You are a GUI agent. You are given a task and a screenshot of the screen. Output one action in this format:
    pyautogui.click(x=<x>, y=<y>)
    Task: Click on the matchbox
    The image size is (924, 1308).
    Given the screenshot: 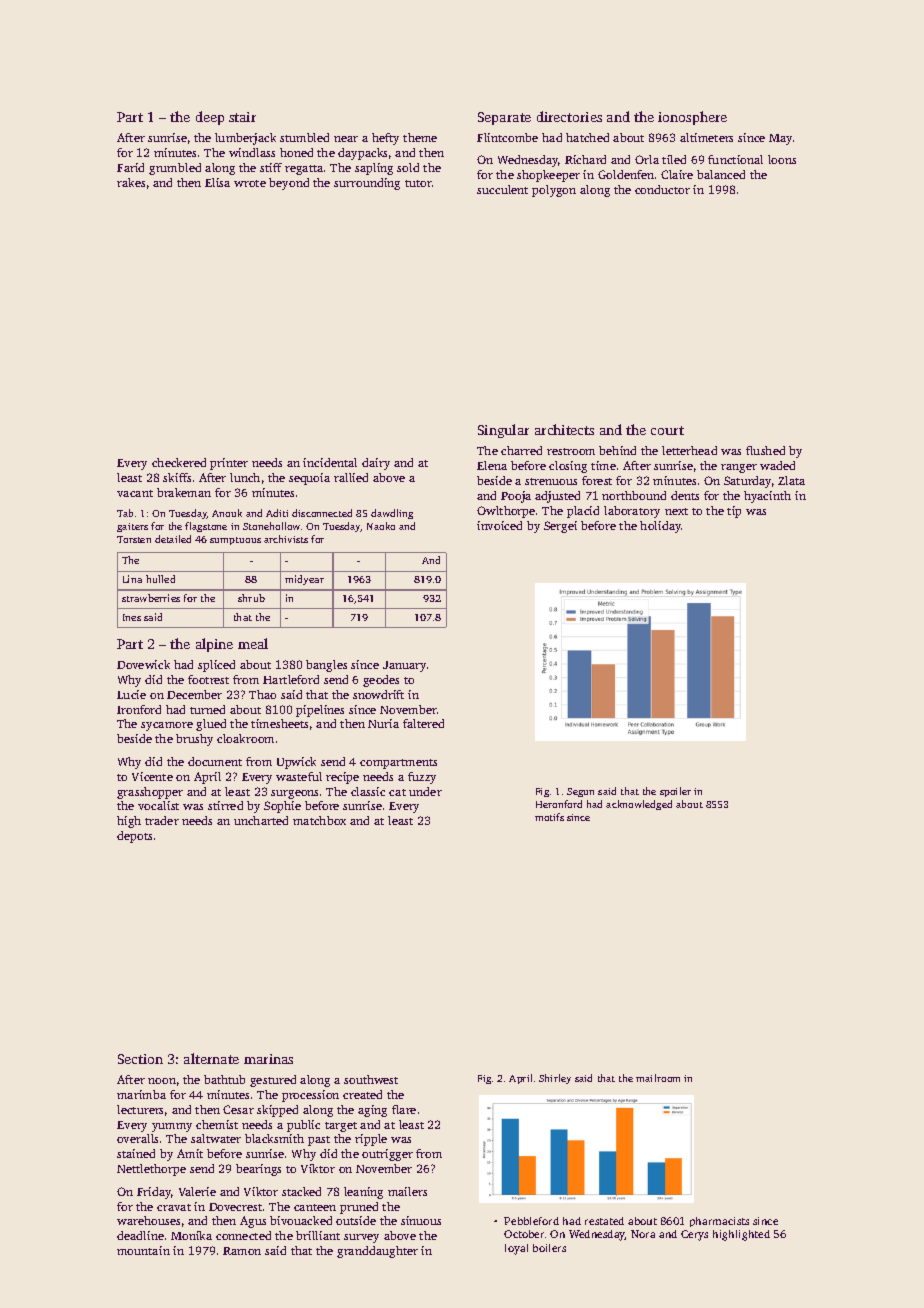 What is the action you would take?
    pyautogui.click(x=319, y=820)
